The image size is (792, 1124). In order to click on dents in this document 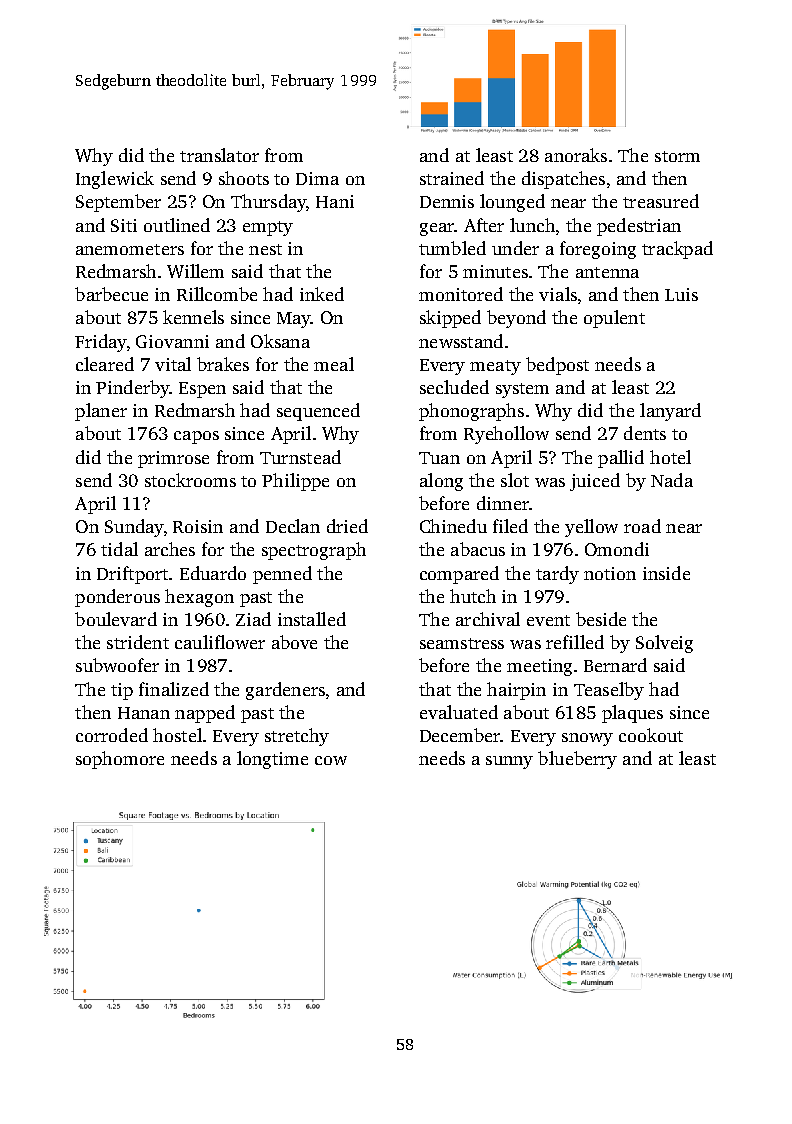, I will do `click(645, 433)`.
